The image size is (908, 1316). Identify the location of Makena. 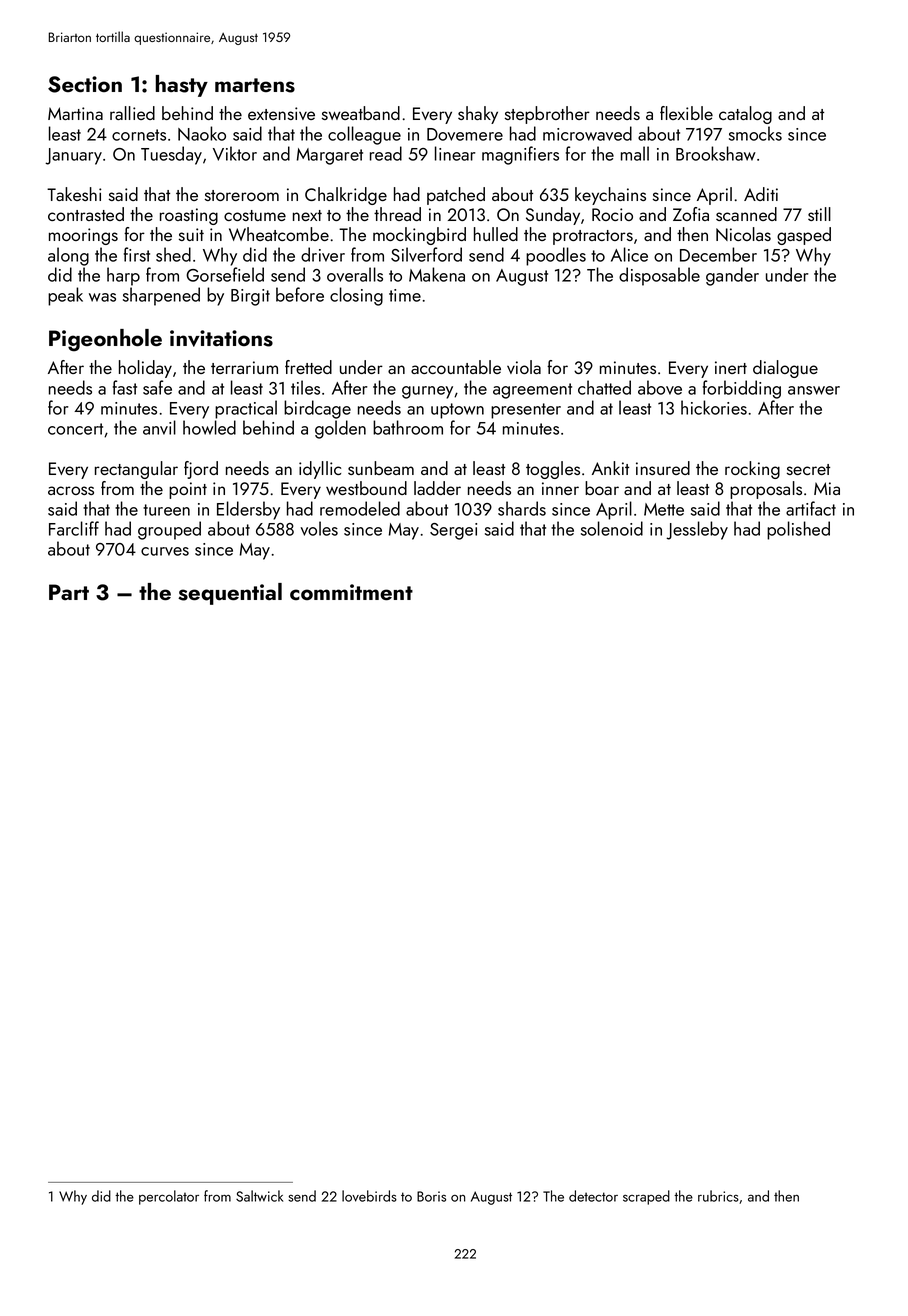
(437, 274).
